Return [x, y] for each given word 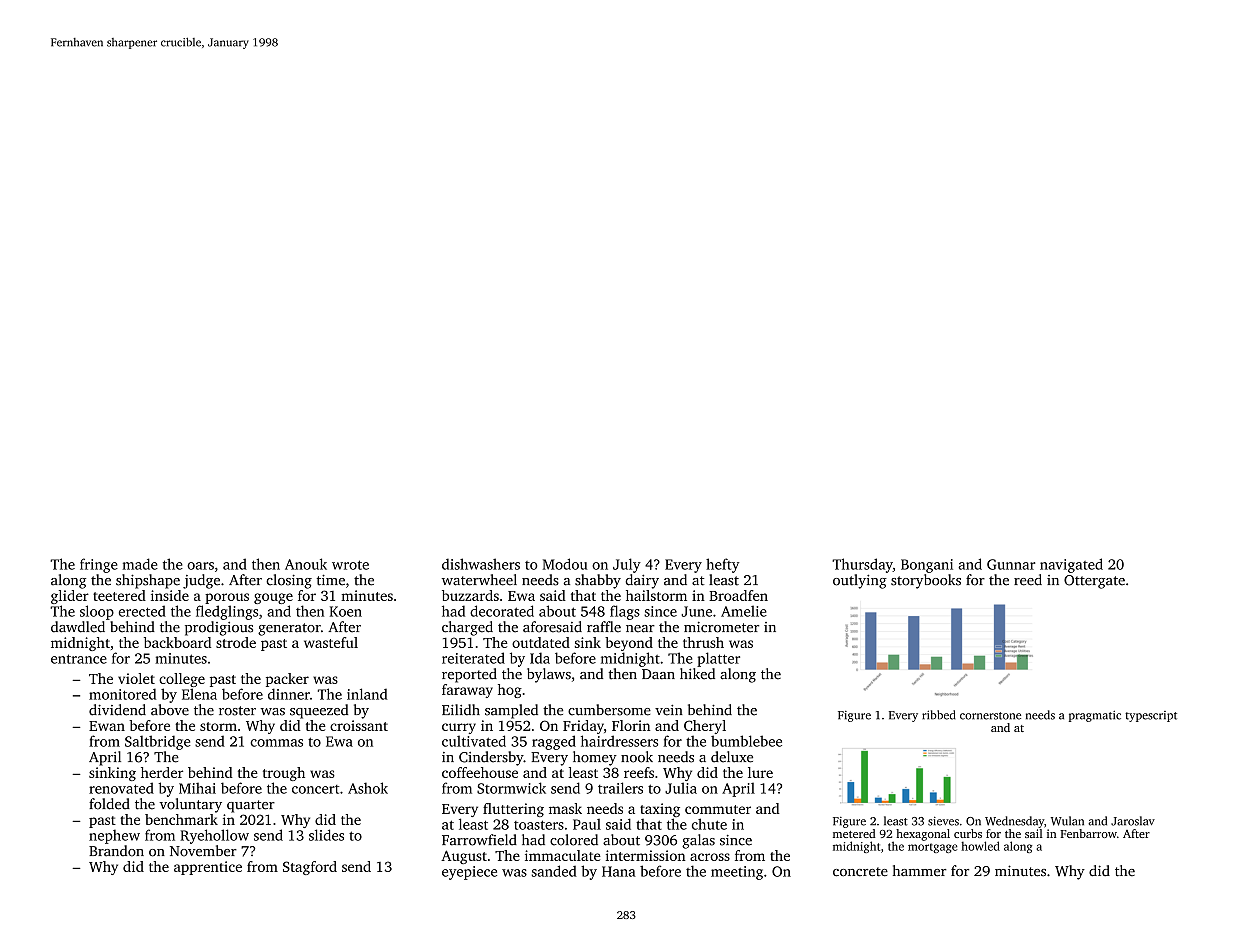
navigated [1071, 565]
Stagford [310, 868]
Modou [565, 564]
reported [469, 675]
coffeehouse [480, 772]
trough [284, 774]
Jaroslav [1133, 821]
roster [237, 711]
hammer [920, 871]
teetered [119, 595]
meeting [737, 873]
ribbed [939, 715]
